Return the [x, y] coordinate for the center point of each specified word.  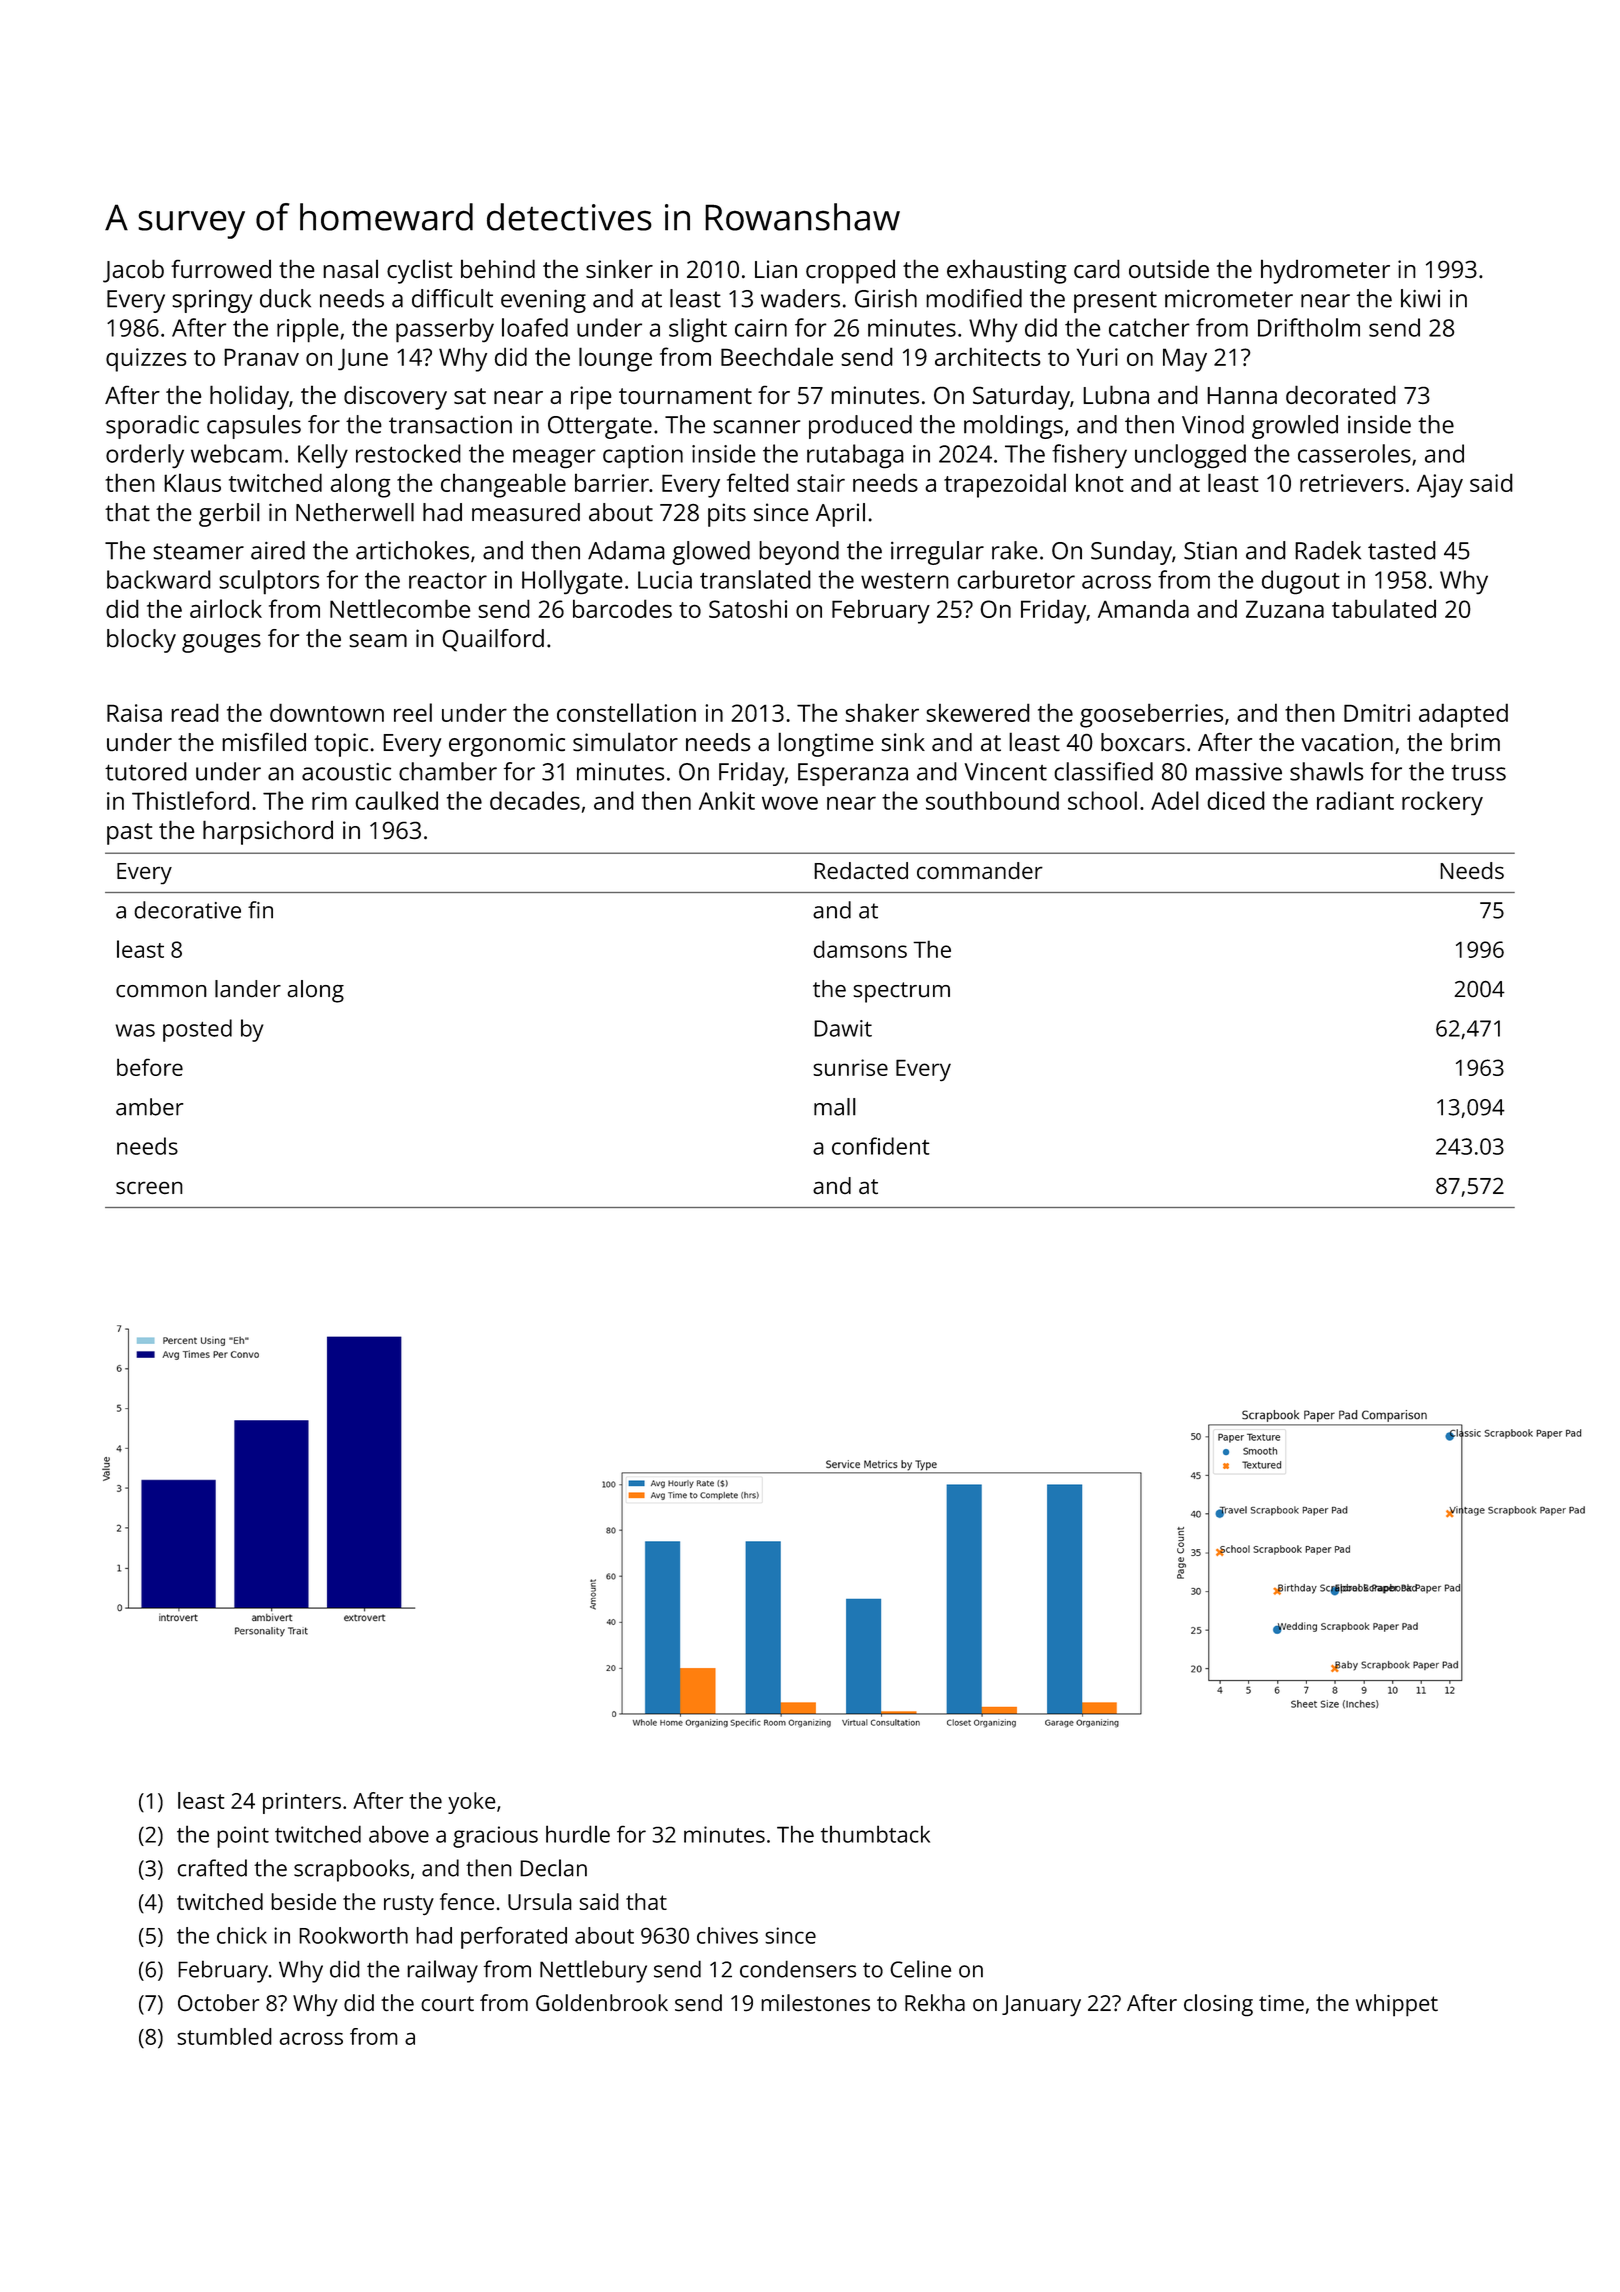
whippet [1397, 2005]
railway [442, 1971]
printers [302, 1803]
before [150, 1067]
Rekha [935, 2002]
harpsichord [268, 832]
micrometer [1229, 298]
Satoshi [748, 608]
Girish [886, 298]
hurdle [578, 1834]
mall [835, 1107]
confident [881, 1146]
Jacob [133, 271]
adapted [1463, 715]
